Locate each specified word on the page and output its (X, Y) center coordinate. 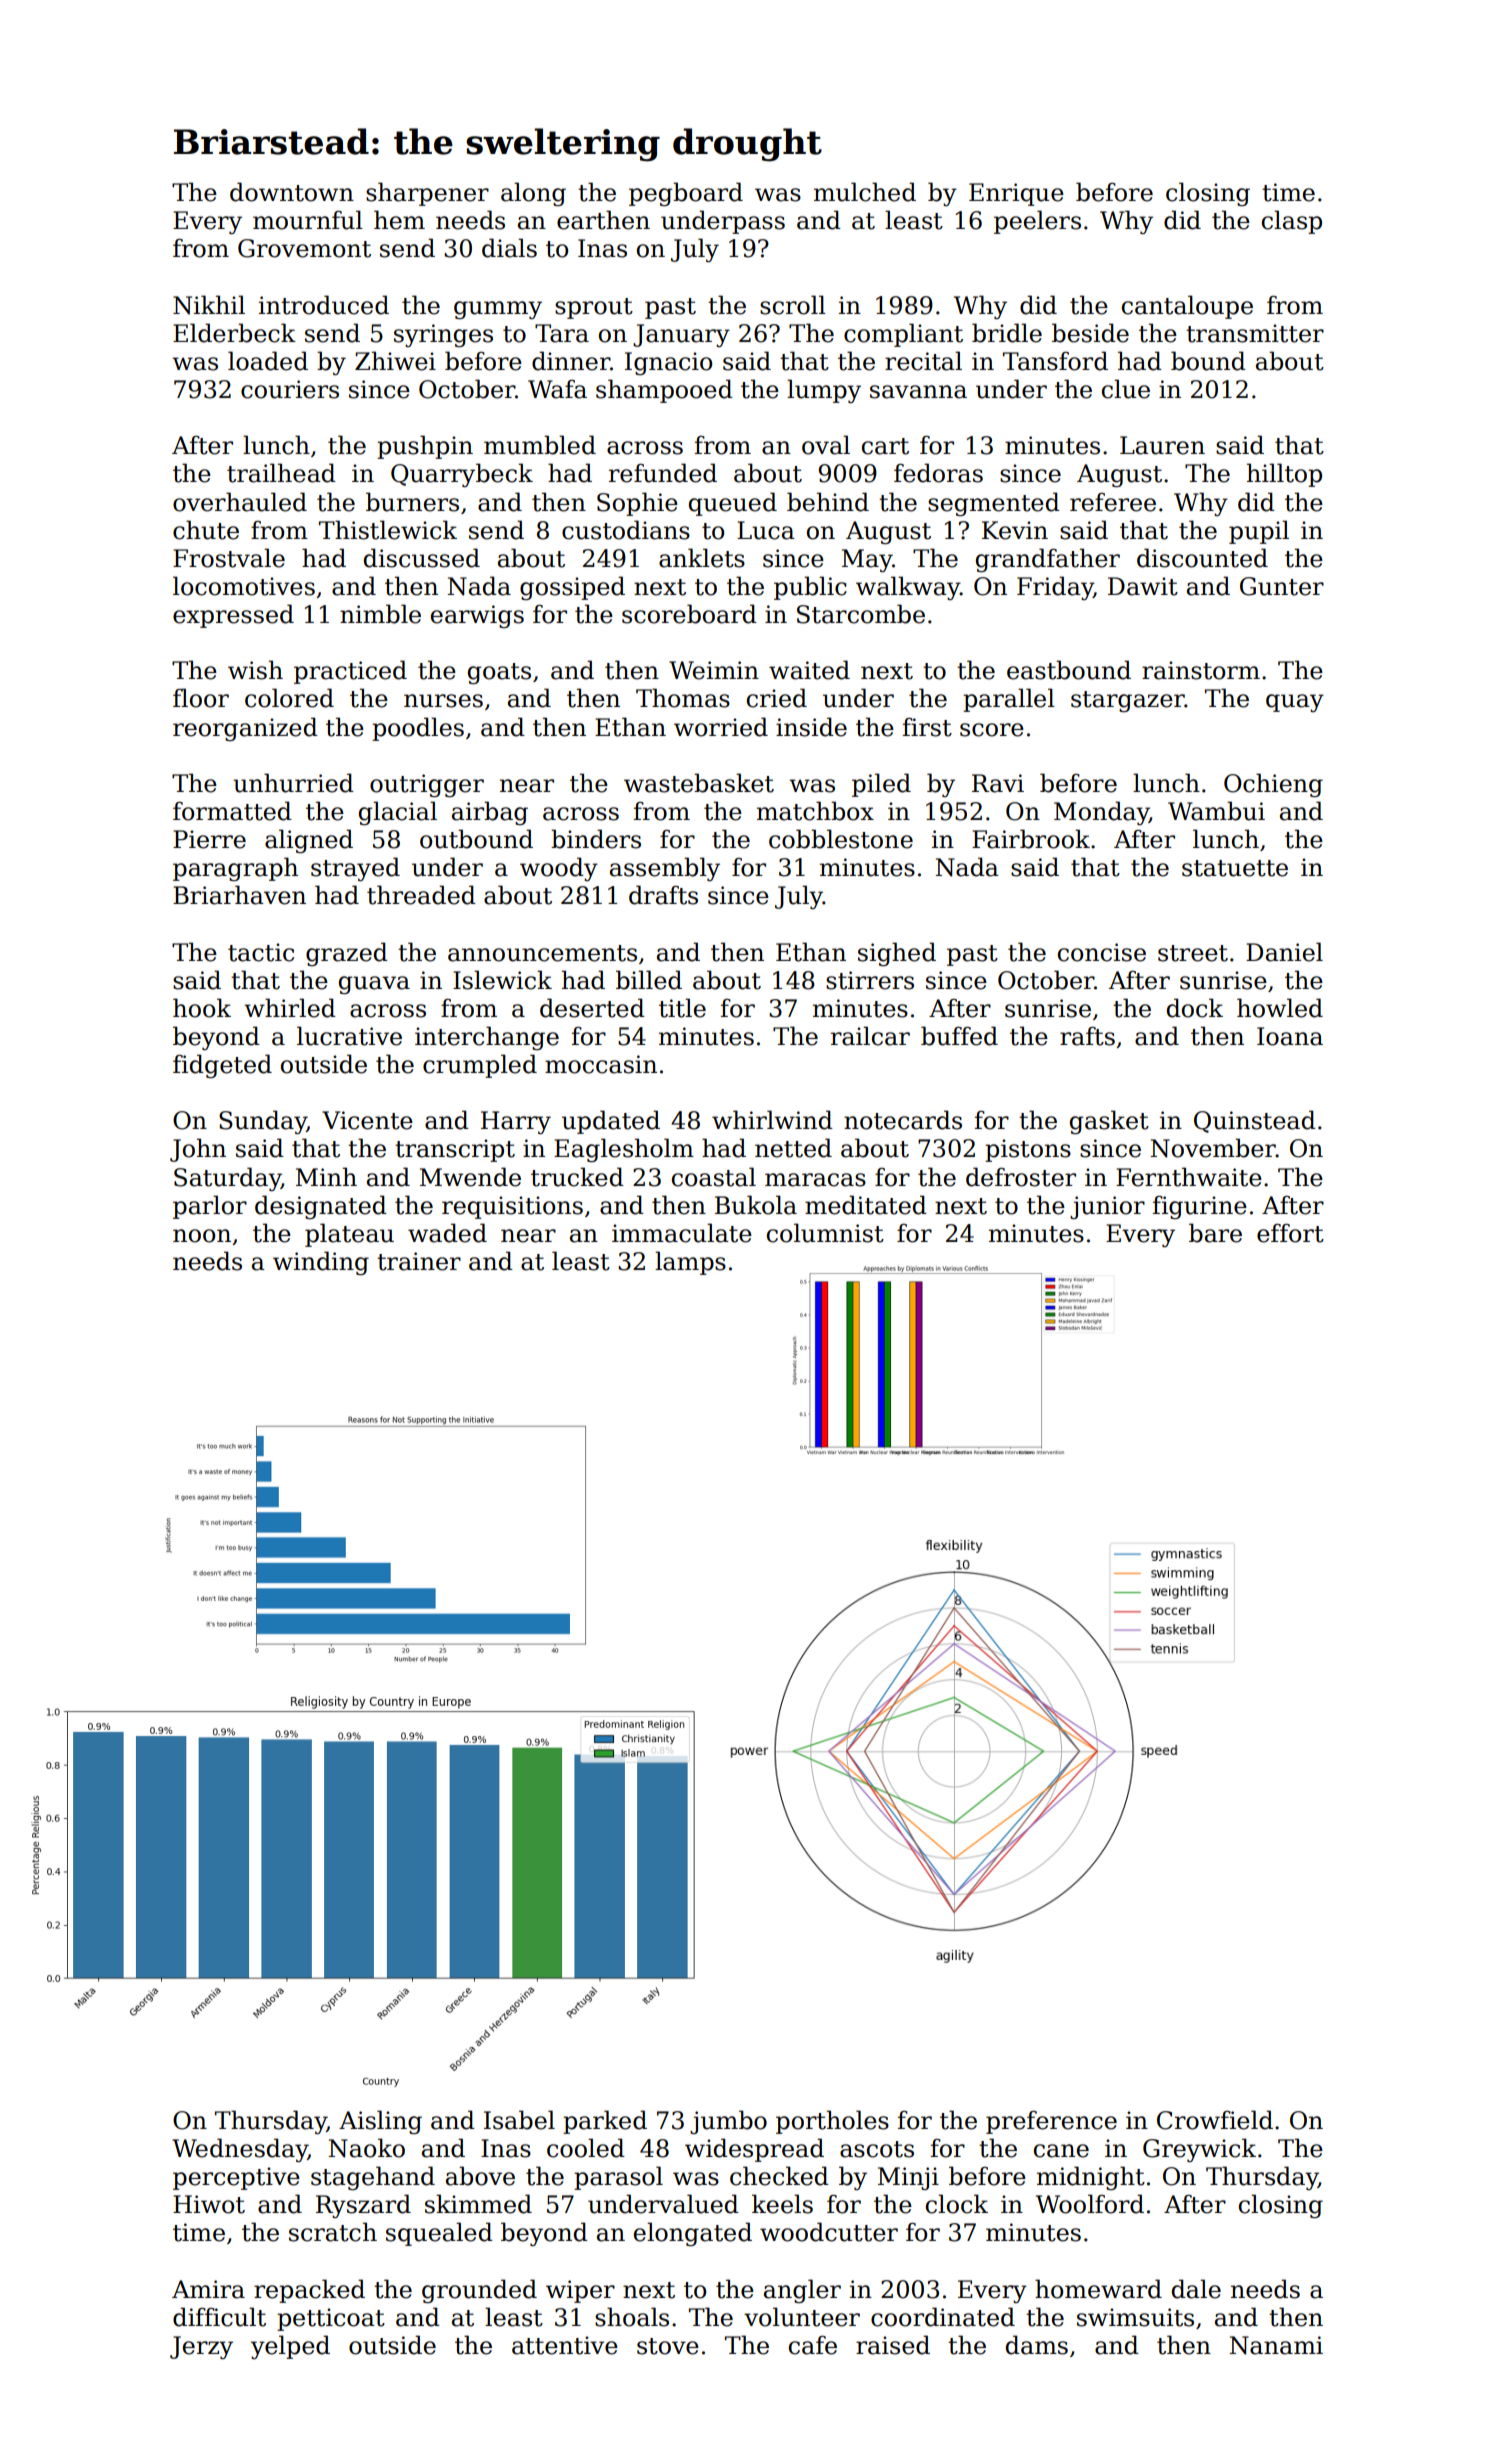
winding (321, 1263)
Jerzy (201, 2347)
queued (733, 504)
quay (1295, 703)
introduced (324, 305)
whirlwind (772, 1120)
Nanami (1276, 2345)
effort (1290, 1233)
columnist (825, 1233)
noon (202, 1236)
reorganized (245, 729)
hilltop (1284, 475)
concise (1102, 952)
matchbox (815, 811)
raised (893, 2345)
